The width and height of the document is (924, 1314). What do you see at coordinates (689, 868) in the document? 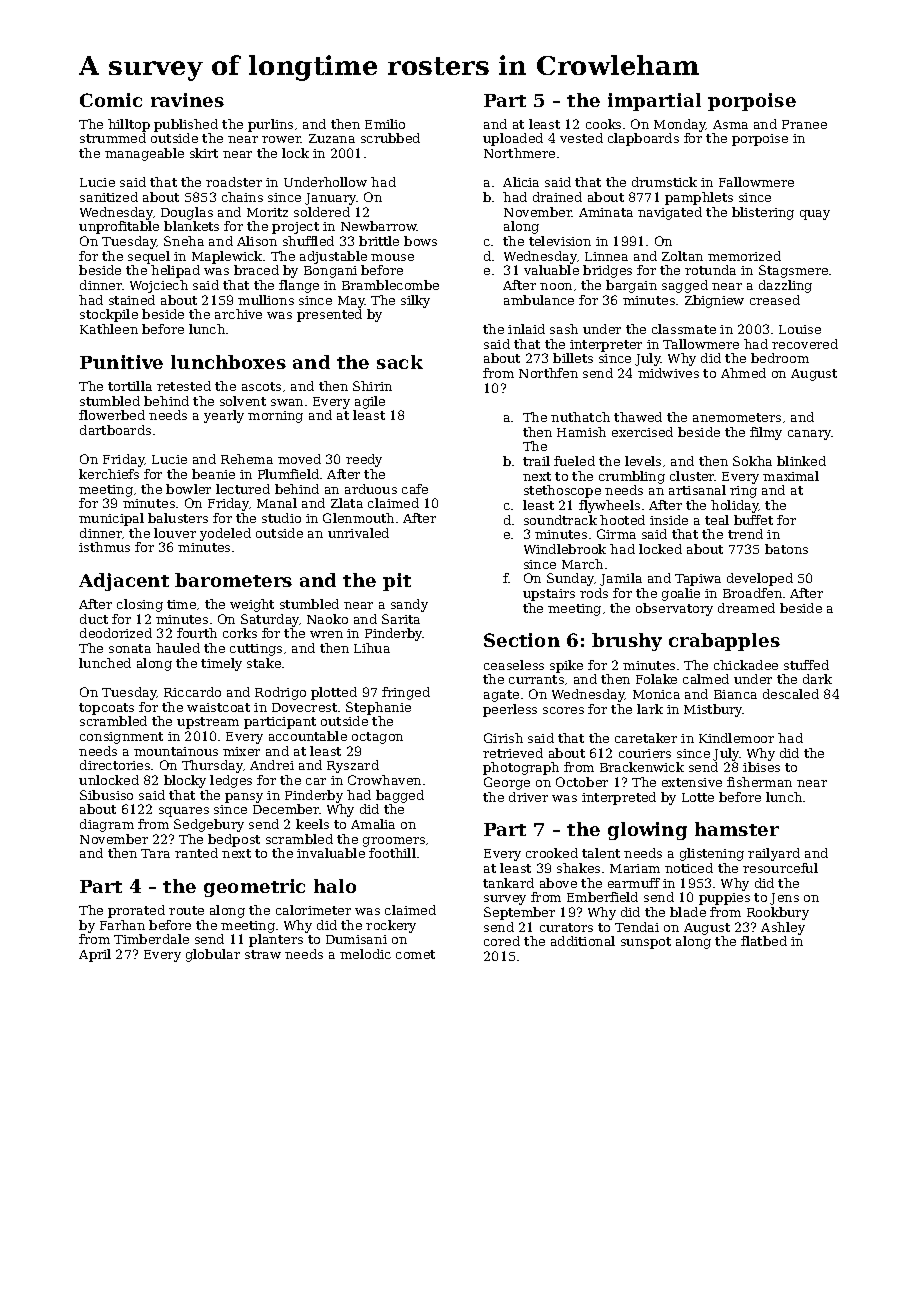
I see `noticed` at bounding box center [689, 868].
